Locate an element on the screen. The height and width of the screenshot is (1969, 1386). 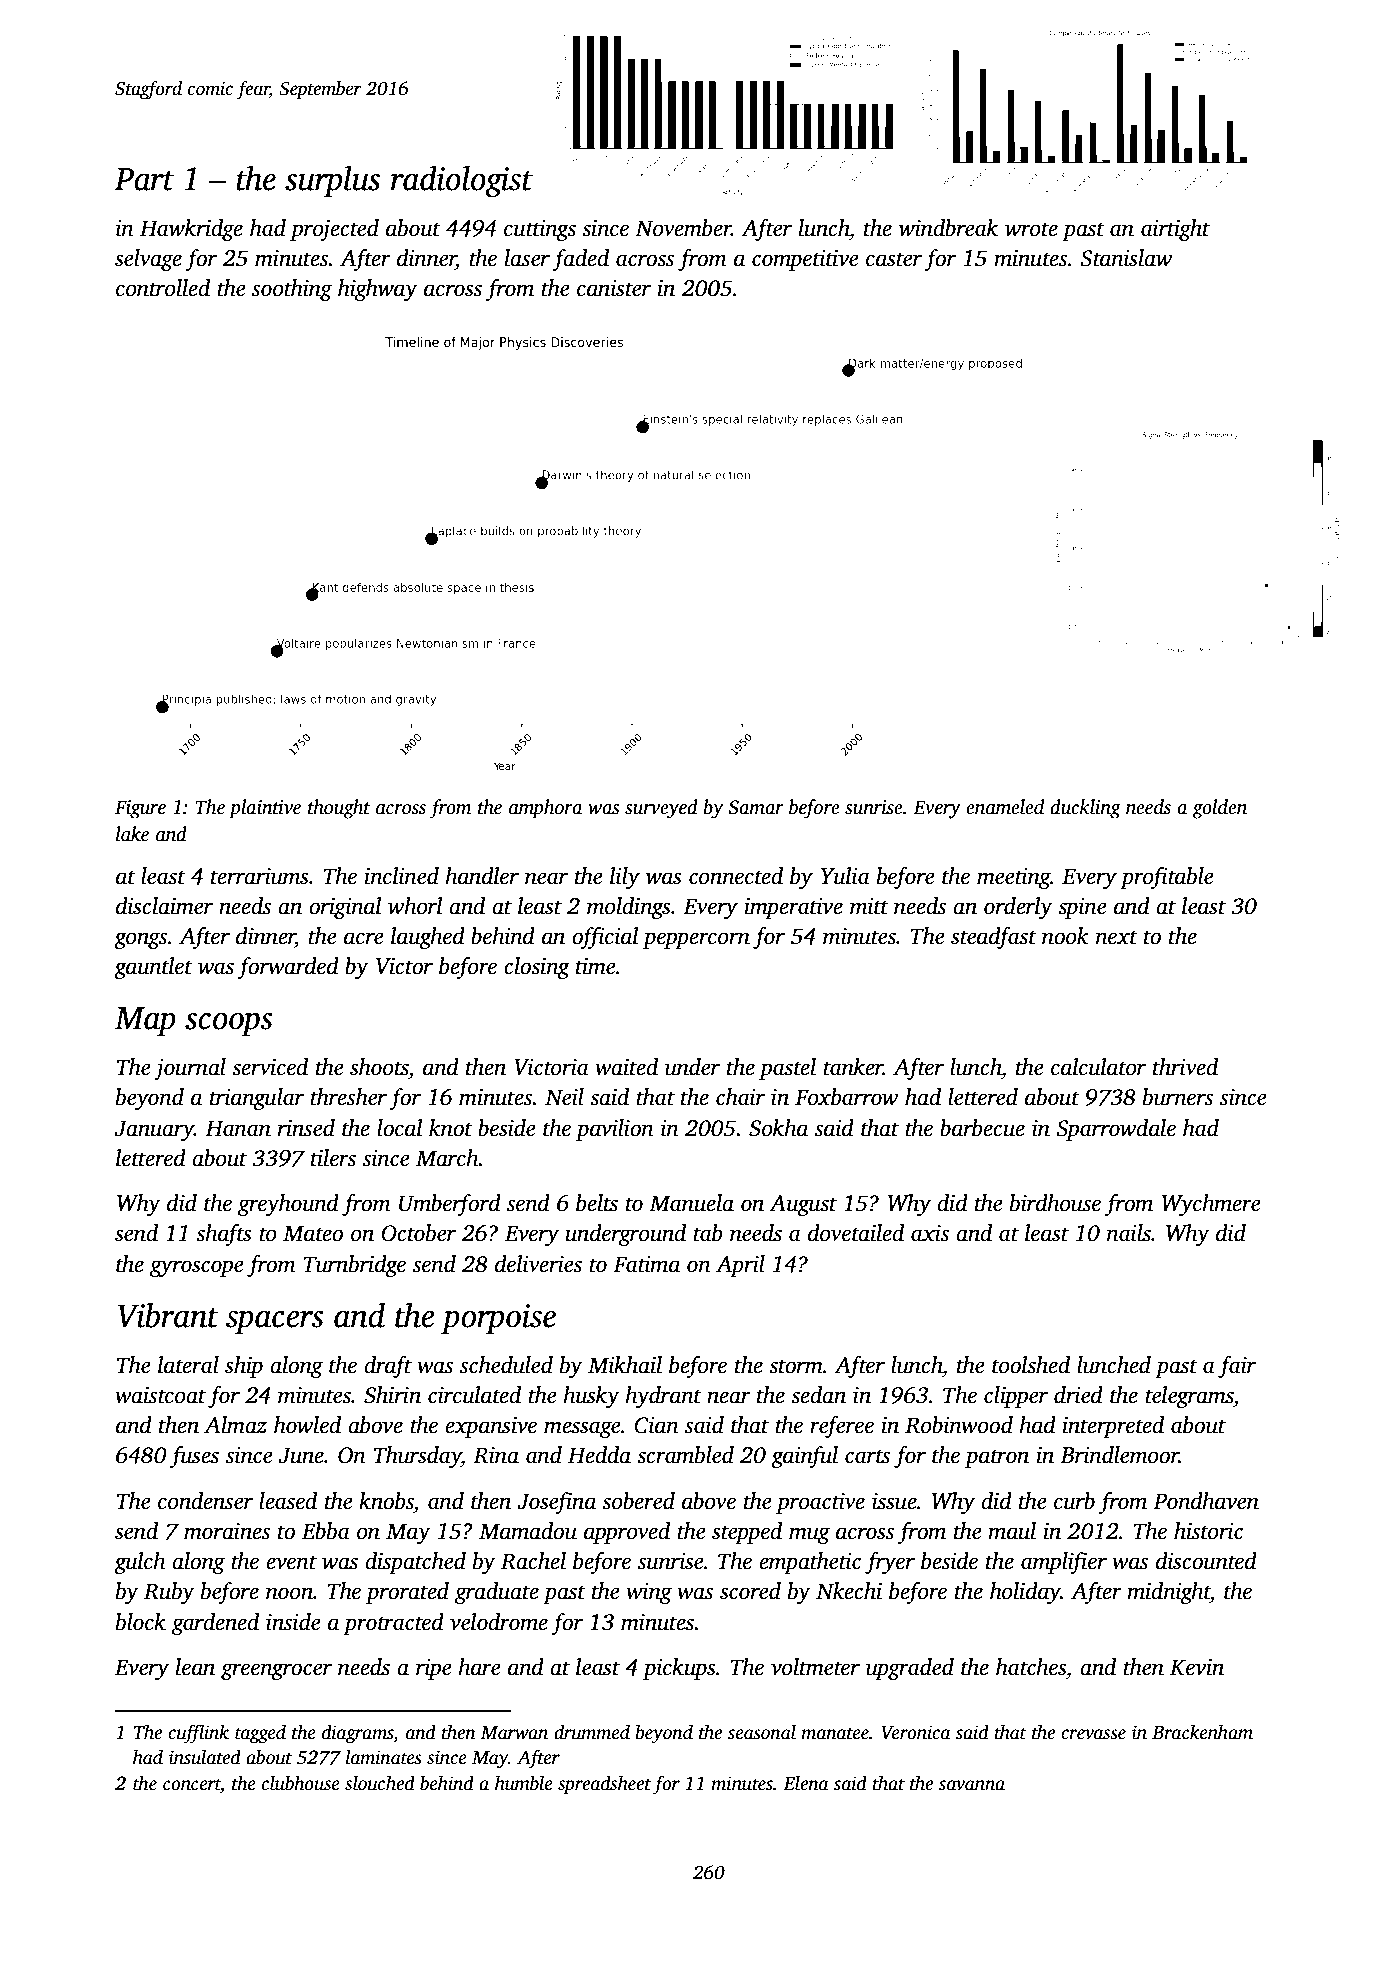
controlled is located at coordinates (163, 288).
